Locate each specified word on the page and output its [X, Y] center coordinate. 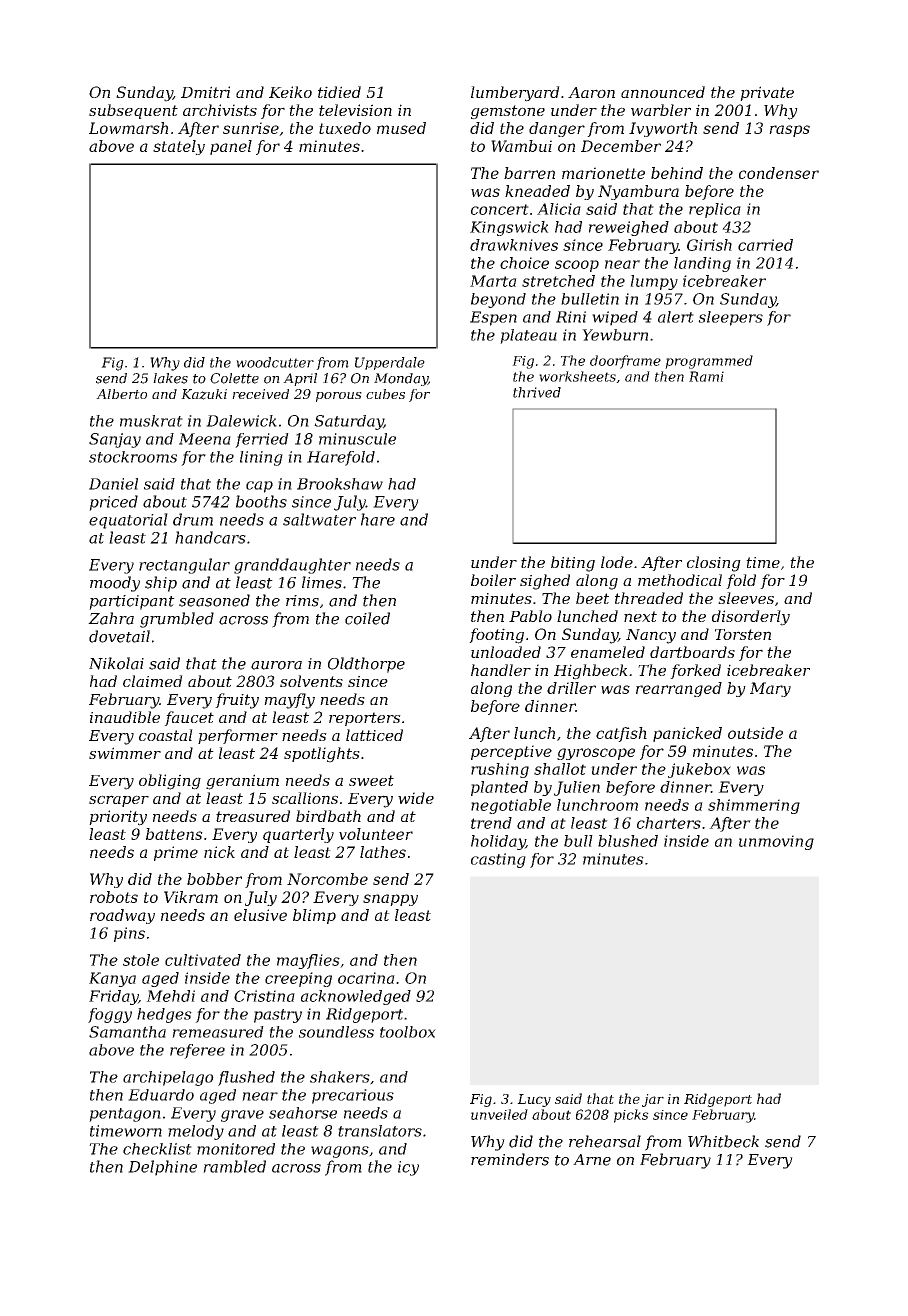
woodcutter [275, 362]
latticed [374, 735]
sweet [371, 780]
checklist [157, 1149]
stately [179, 147]
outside [755, 733]
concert [500, 209]
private [767, 93]
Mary [770, 689]
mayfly [289, 701]
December [621, 146]
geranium [242, 782]
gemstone [508, 112]
